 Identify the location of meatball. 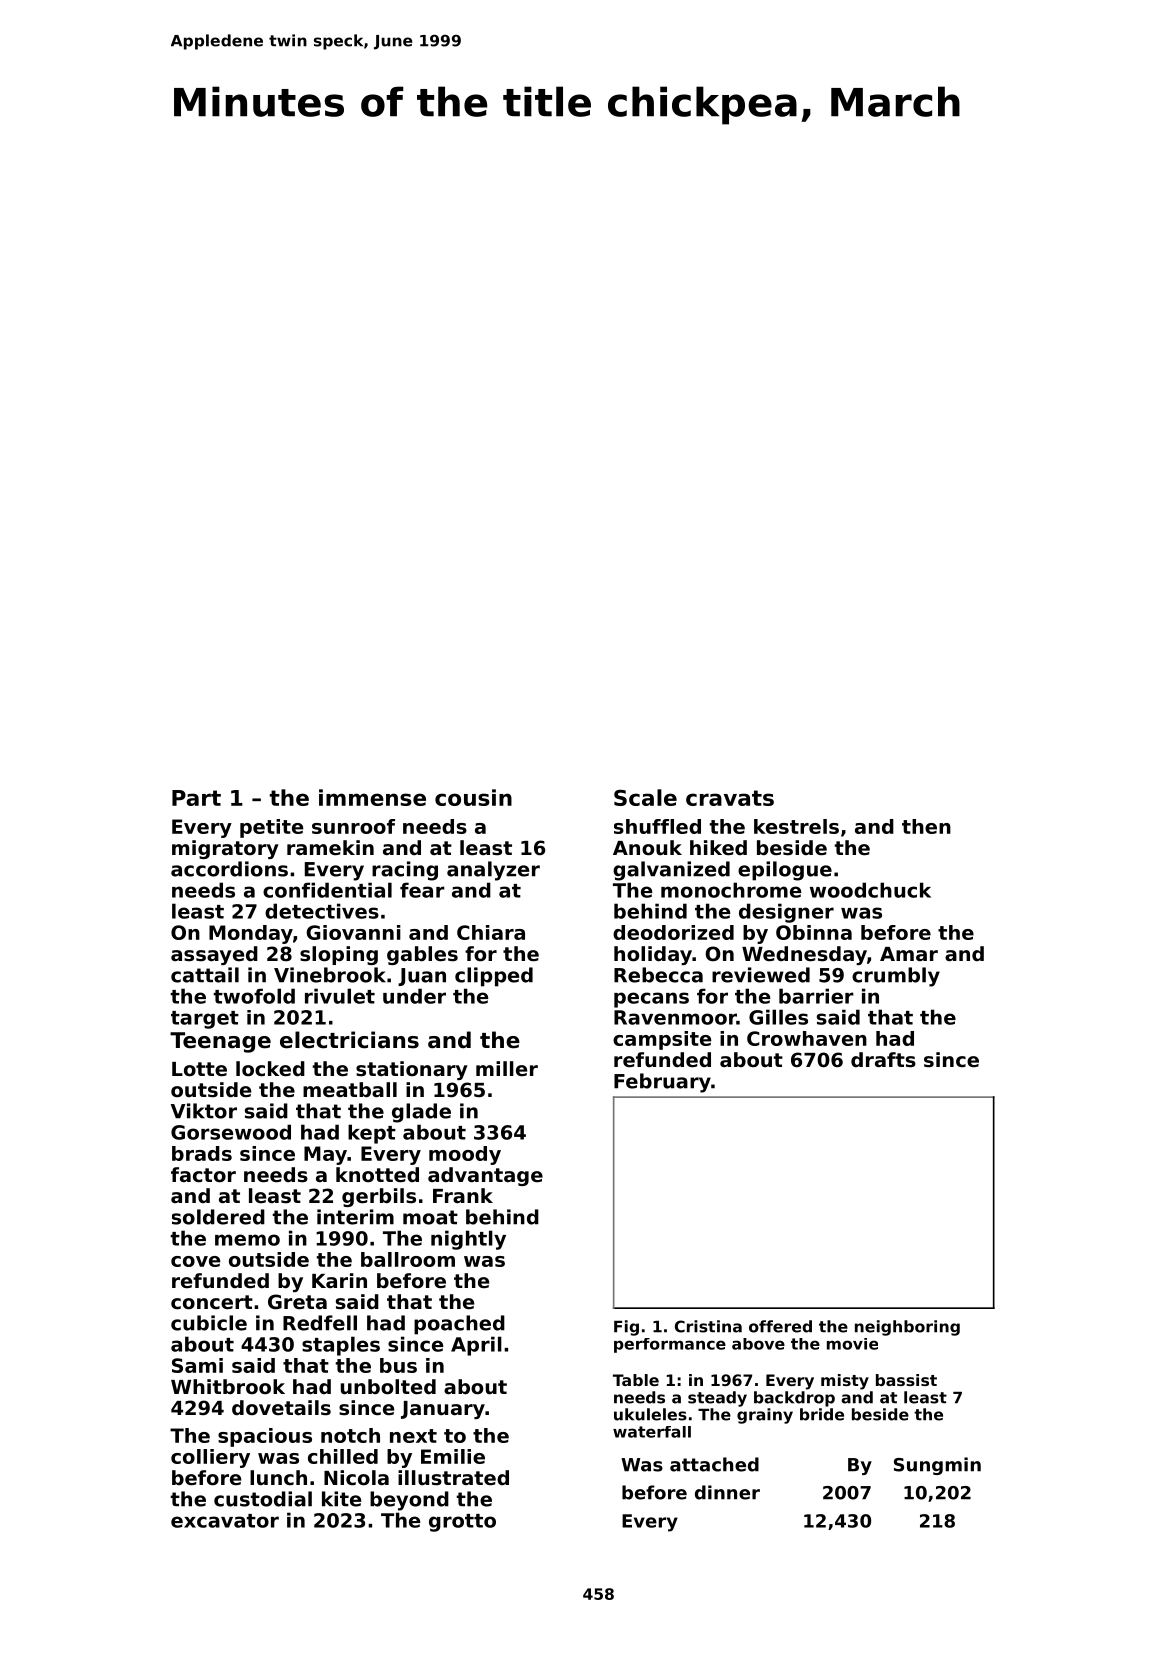
(350, 1090).
